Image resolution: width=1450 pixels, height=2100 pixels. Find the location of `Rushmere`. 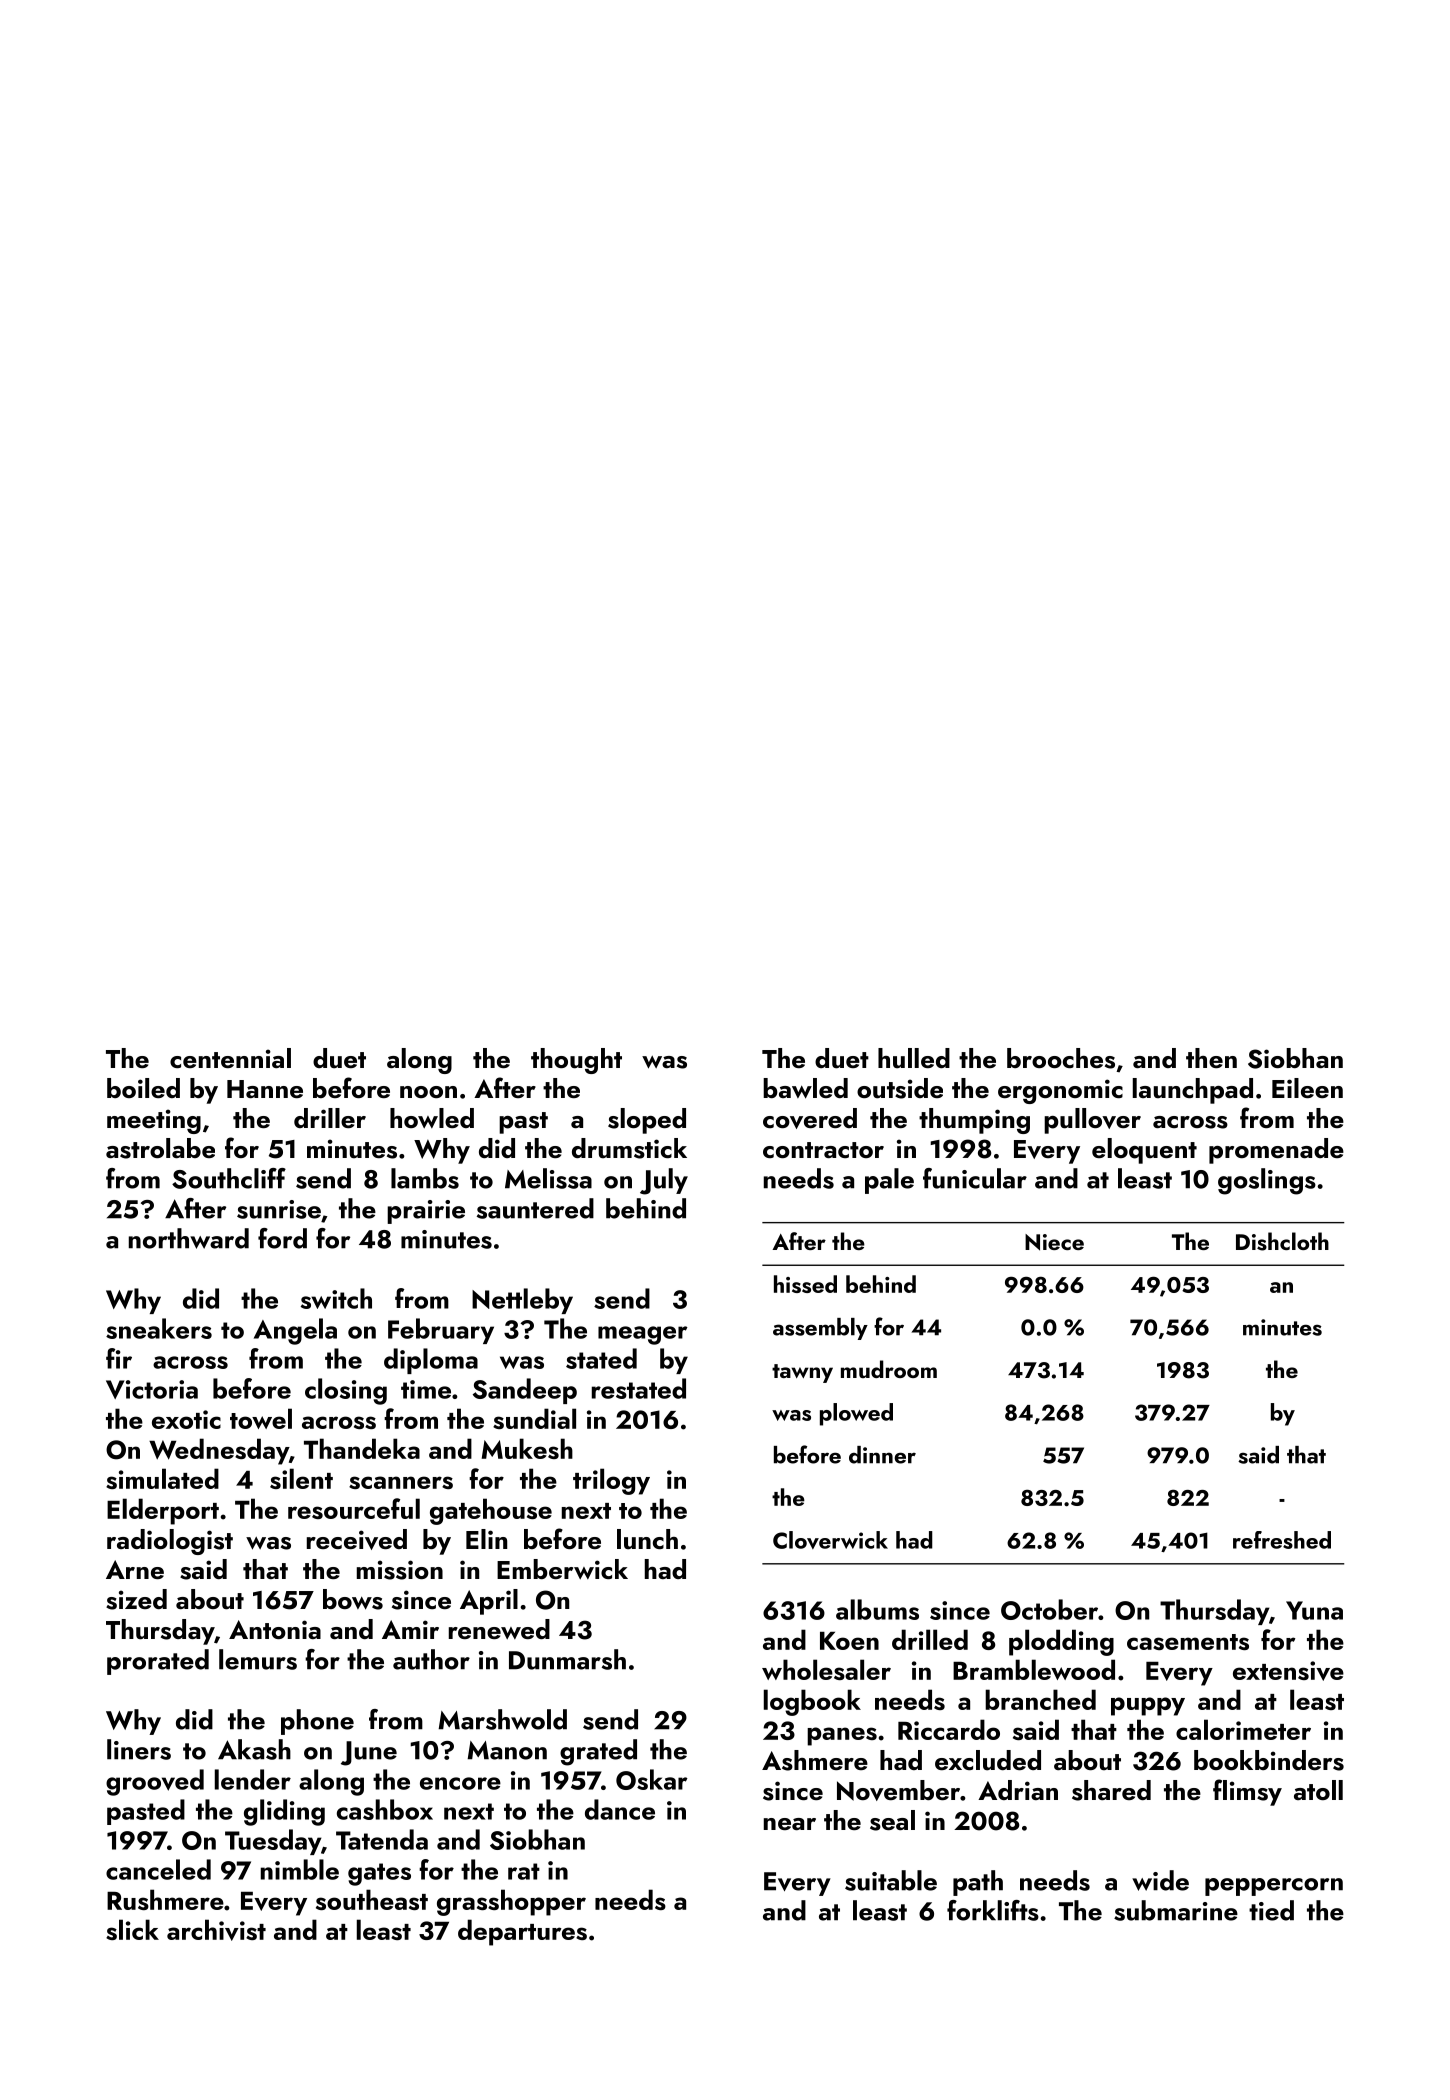

Rushmere is located at coordinates (165, 1899).
